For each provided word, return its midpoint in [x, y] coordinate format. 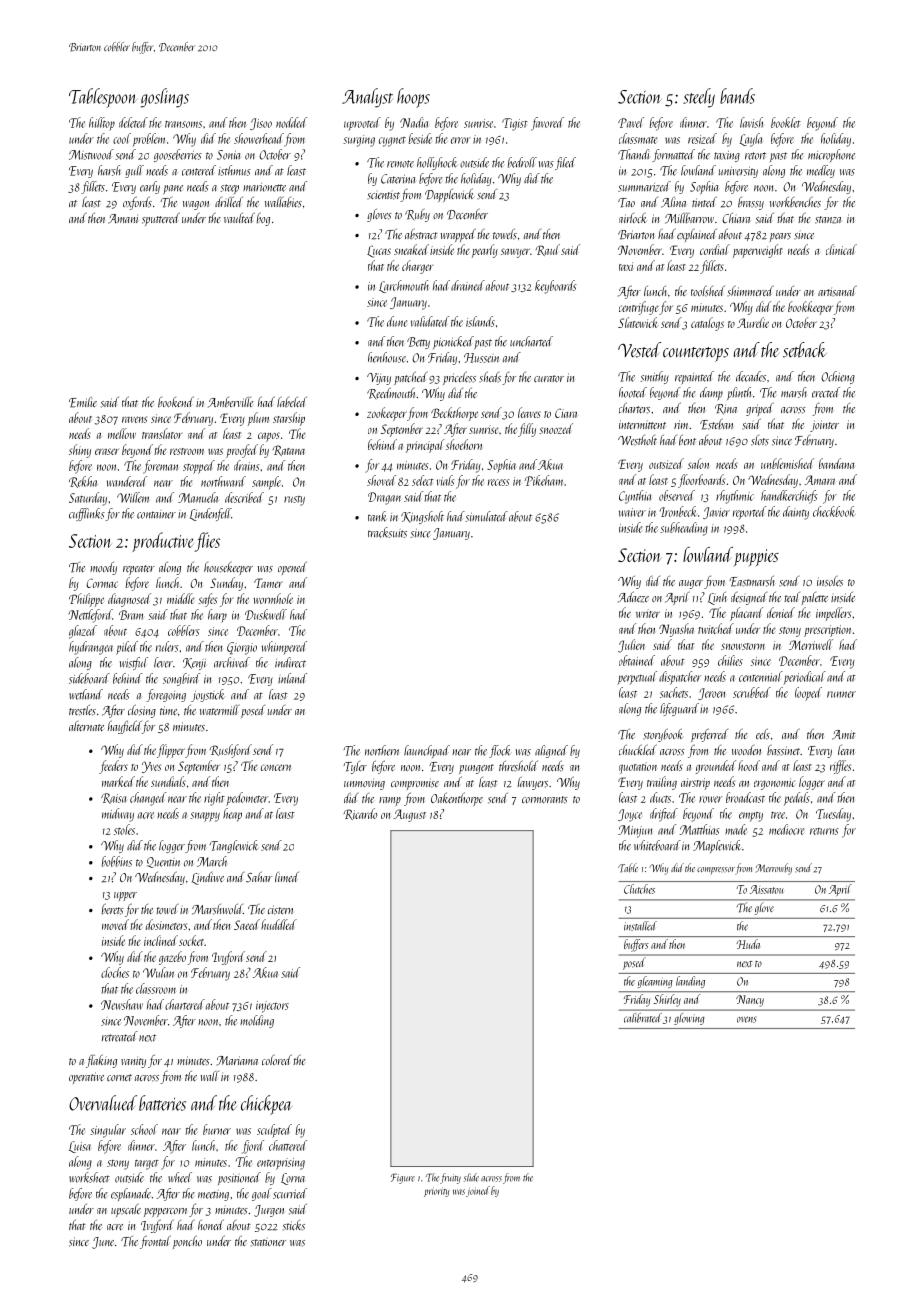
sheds [490, 377]
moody [103, 568]
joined [478, 1191]
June [103, 1243]
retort [755, 156]
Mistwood [91, 154]
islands [480, 321]
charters [634, 408]
